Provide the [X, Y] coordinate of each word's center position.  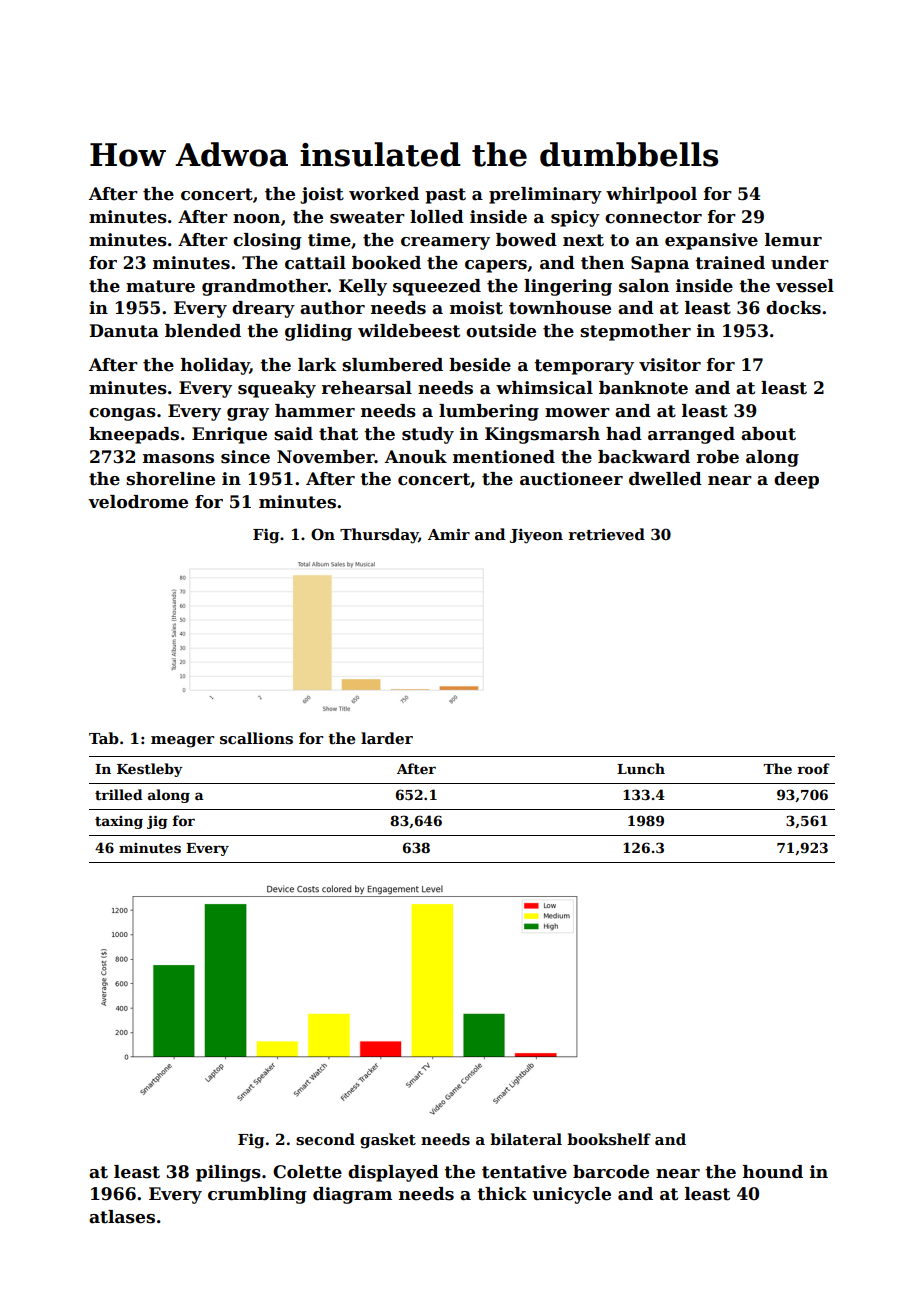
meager [182, 742]
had [624, 434]
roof [813, 768]
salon [644, 286]
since [245, 457]
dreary [263, 309]
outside [501, 331]
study [428, 435]
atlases [122, 1217]
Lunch [641, 768]
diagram [352, 1195]
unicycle [571, 1195]
